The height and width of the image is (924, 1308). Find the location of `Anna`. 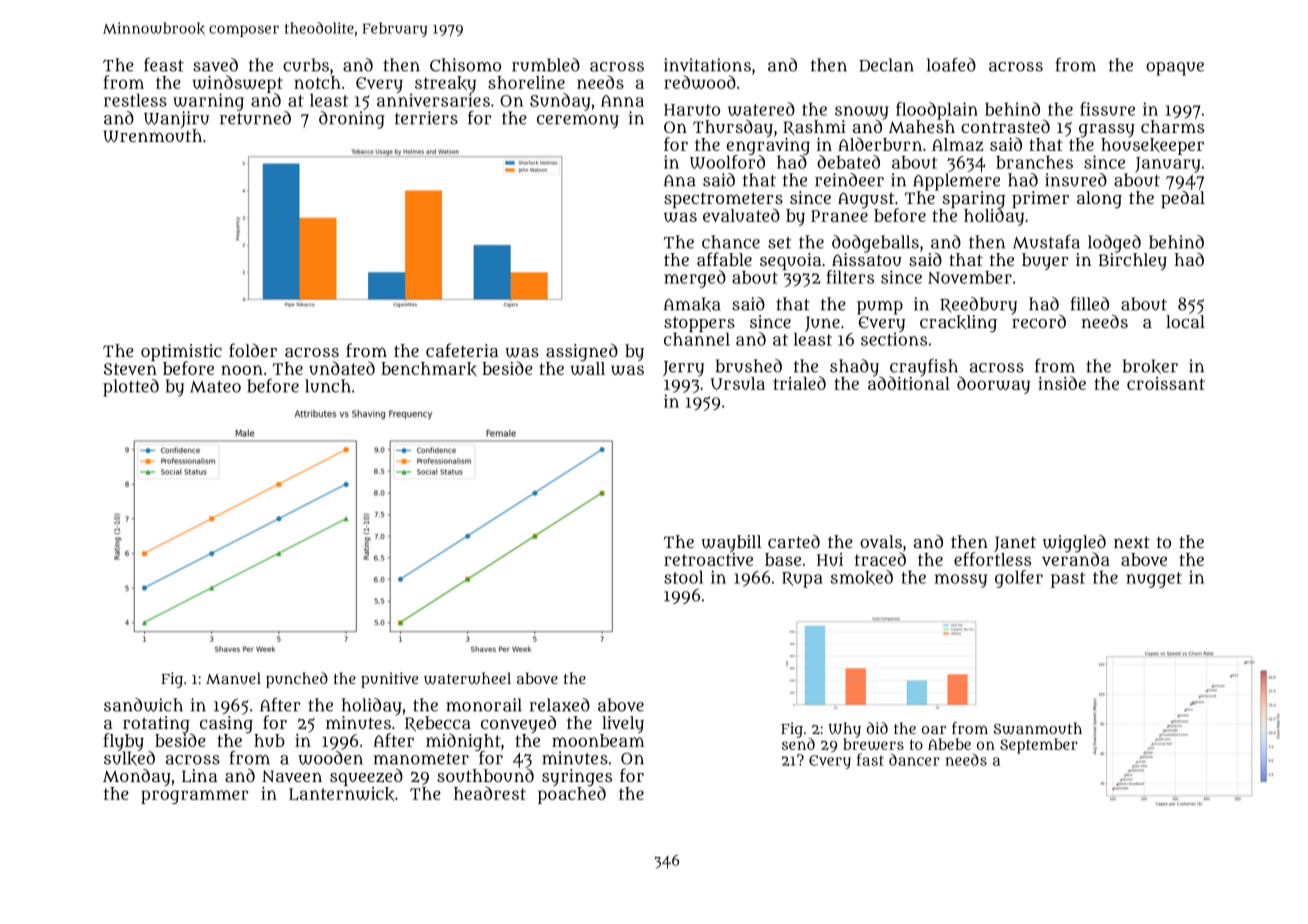

Anna is located at coordinates (622, 101).
